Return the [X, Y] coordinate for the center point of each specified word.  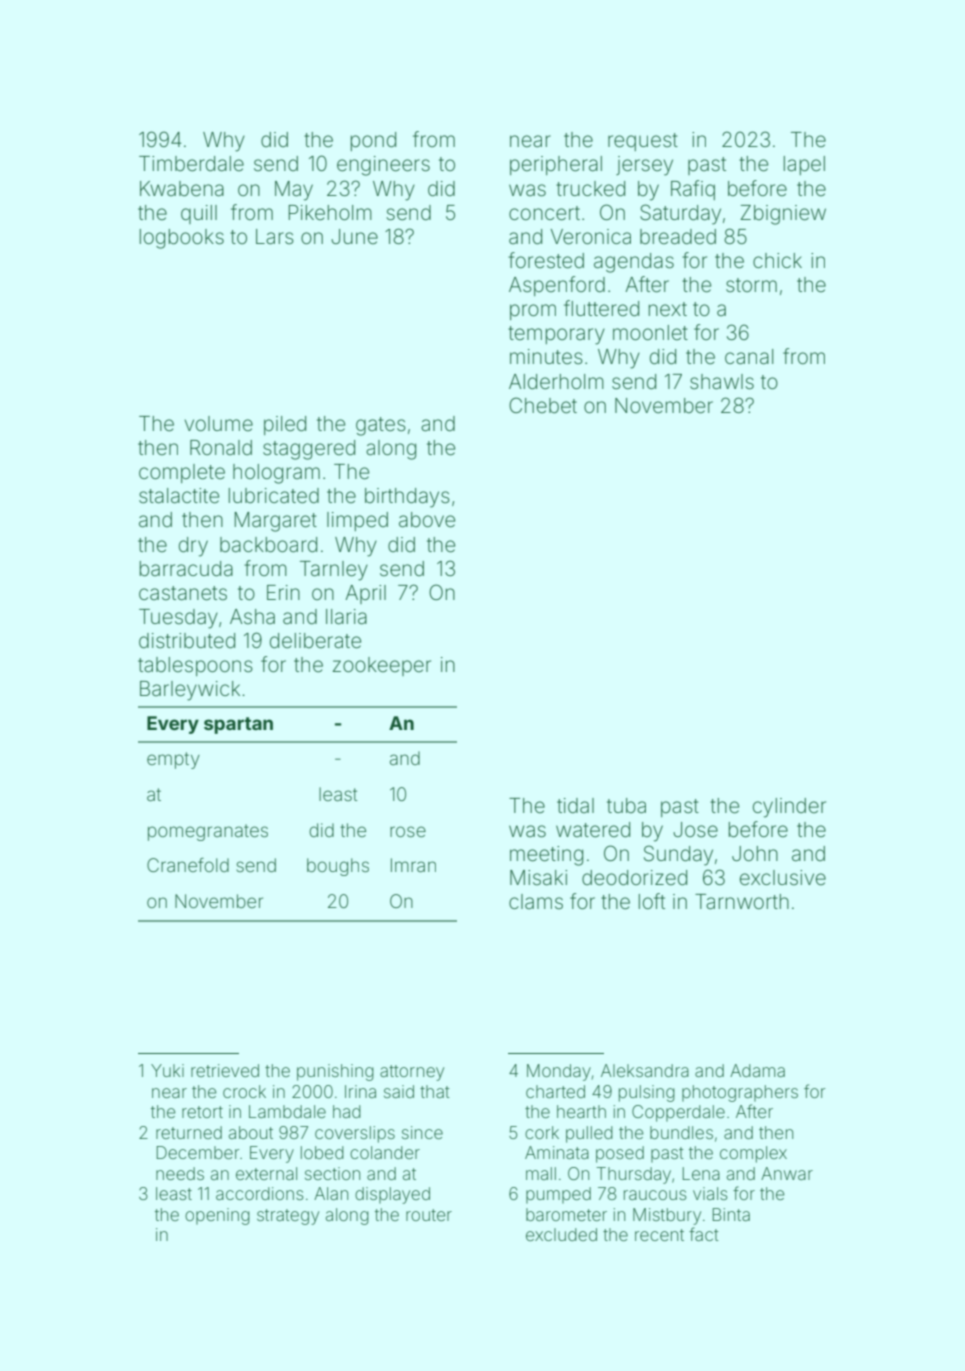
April [365, 594]
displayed [392, 1195]
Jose [695, 829]
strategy [288, 1217]
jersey [644, 166]
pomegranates [208, 832]
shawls [722, 382]
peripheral [556, 165]
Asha [252, 616]
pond [373, 141]
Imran [413, 865]
